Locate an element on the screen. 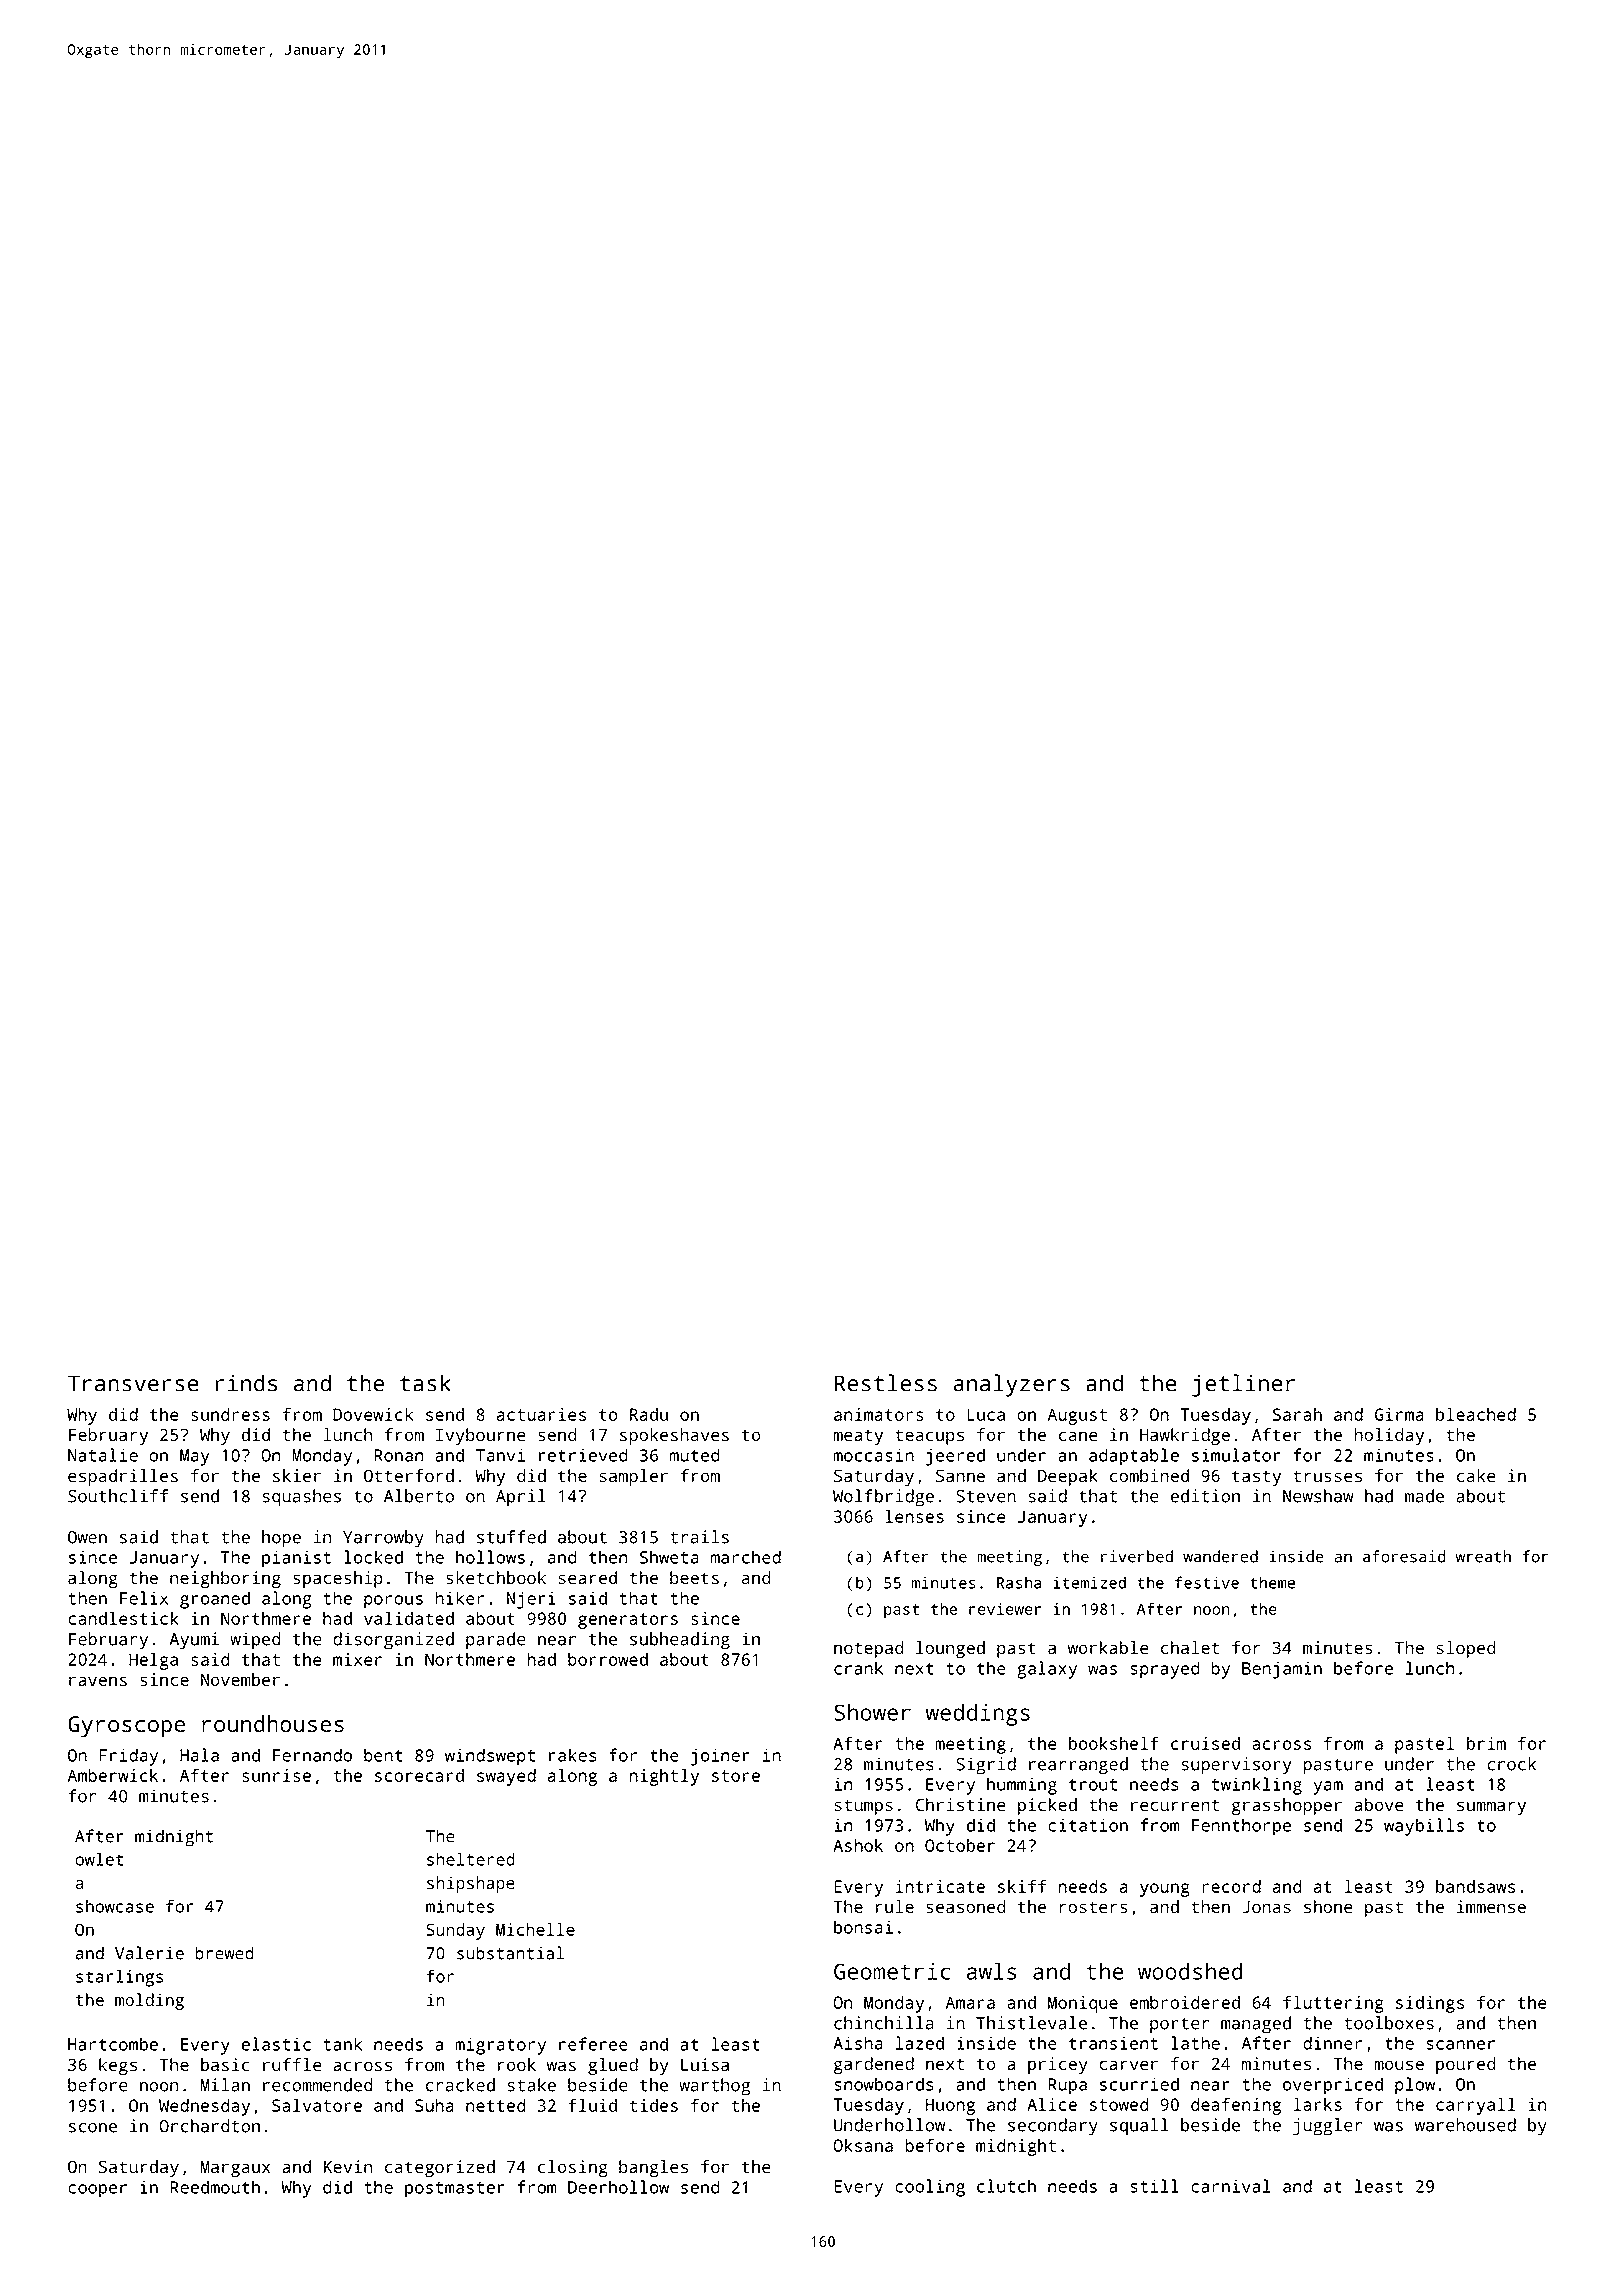  starlings is located at coordinates (119, 1978).
